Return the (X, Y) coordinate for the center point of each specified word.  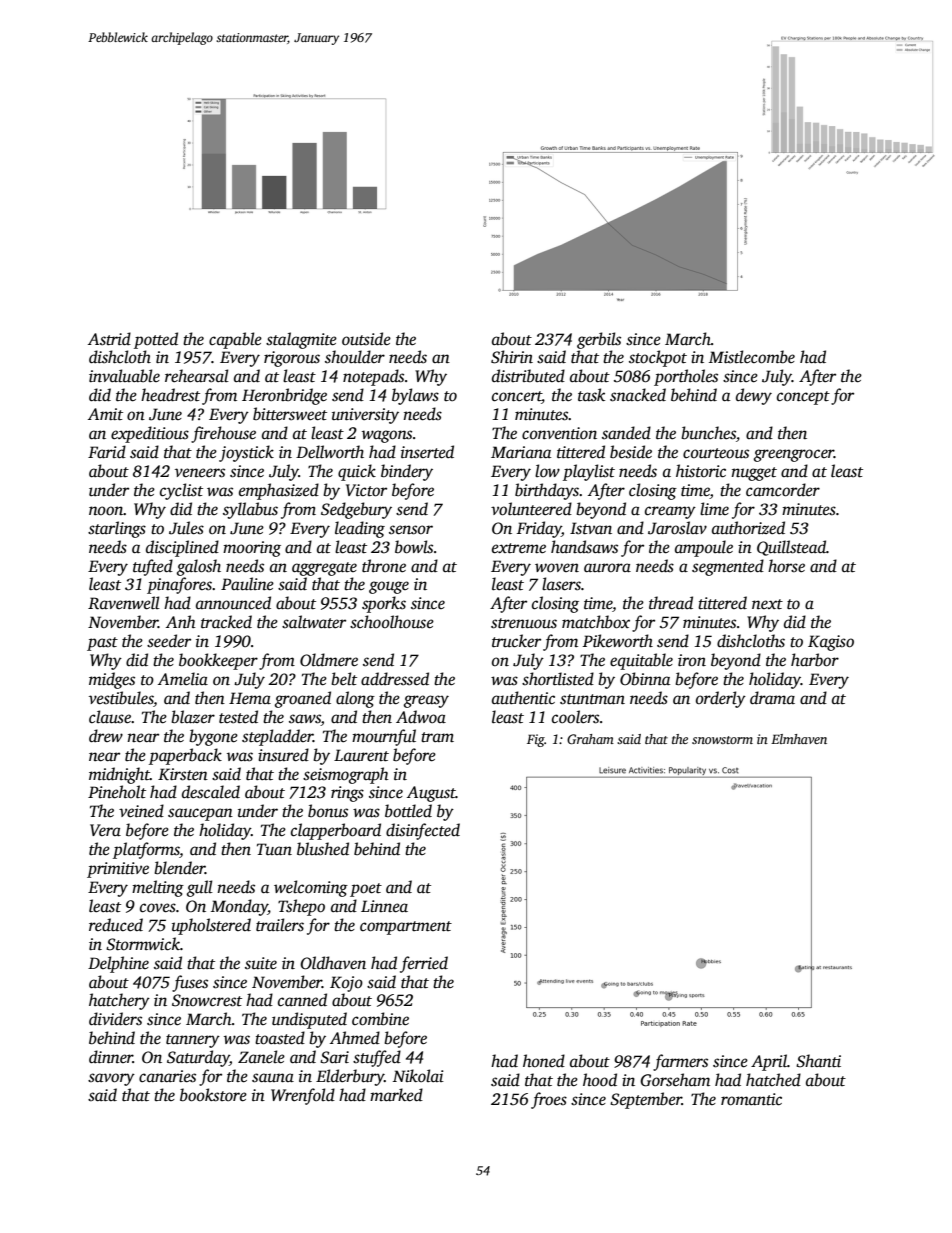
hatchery (119, 1001)
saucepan (200, 814)
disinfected (423, 831)
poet (366, 890)
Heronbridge (284, 396)
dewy (754, 396)
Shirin (512, 357)
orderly (721, 699)
